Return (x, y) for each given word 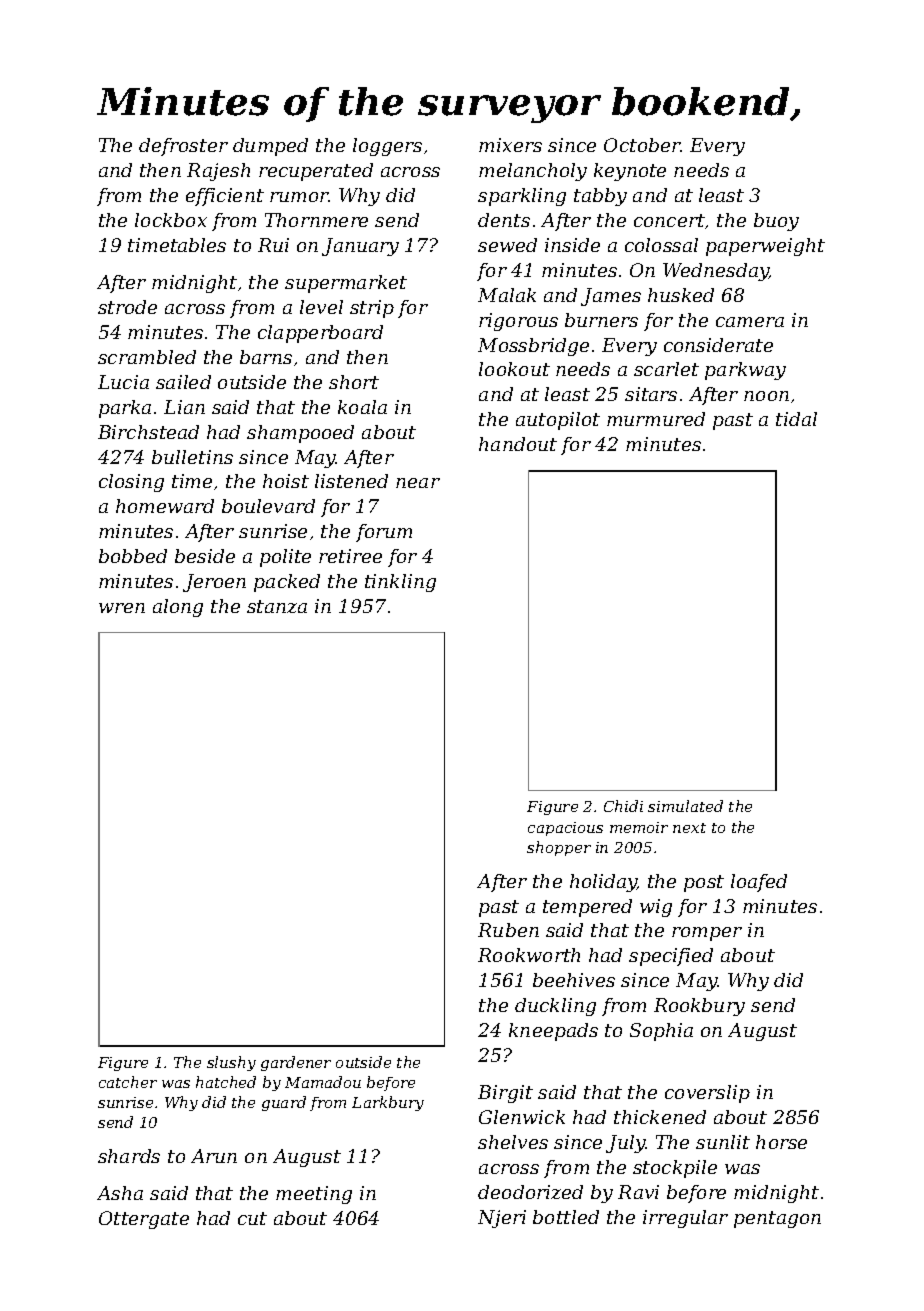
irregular (685, 1219)
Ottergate (144, 1220)
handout (518, 444)
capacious (565, 829)
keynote (630, 172)
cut (252, 1218)
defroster (183, 147)
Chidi (623, 806)
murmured (656, 419)
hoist (286, 481)
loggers (387, 147)
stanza (277, 606)
